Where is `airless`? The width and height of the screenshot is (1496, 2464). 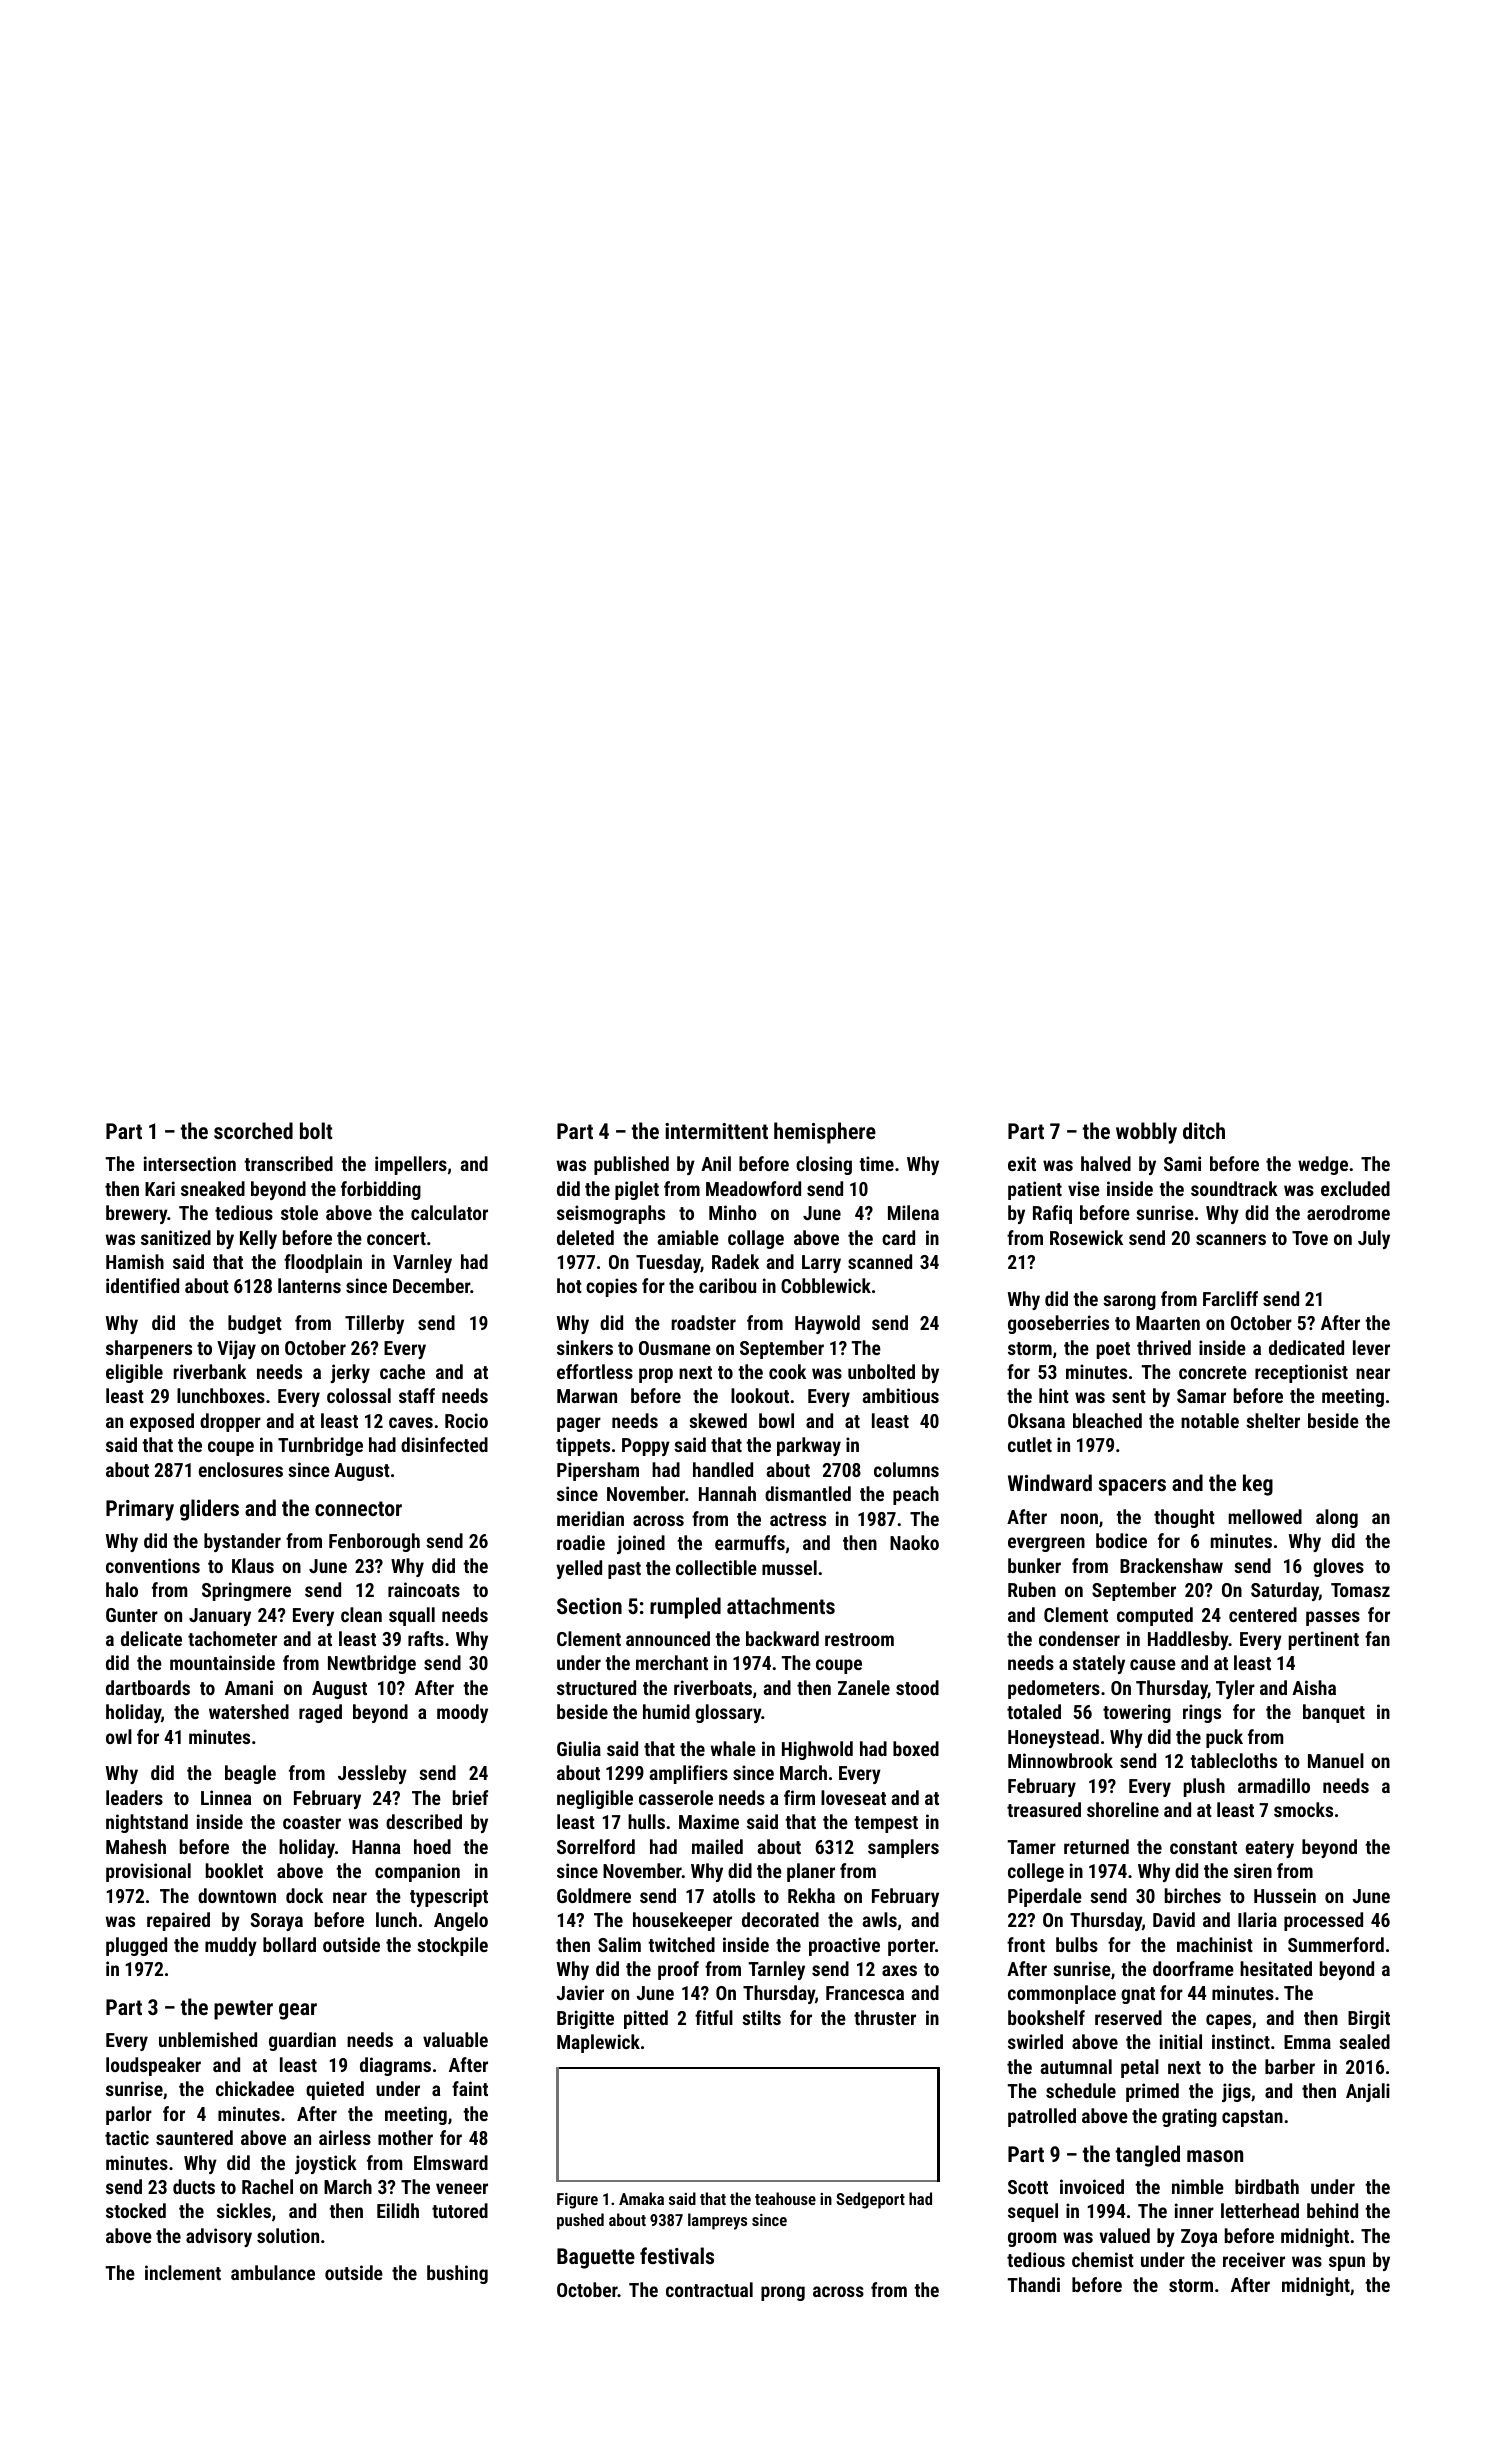 airless is located at coordinates (345, 2137).
